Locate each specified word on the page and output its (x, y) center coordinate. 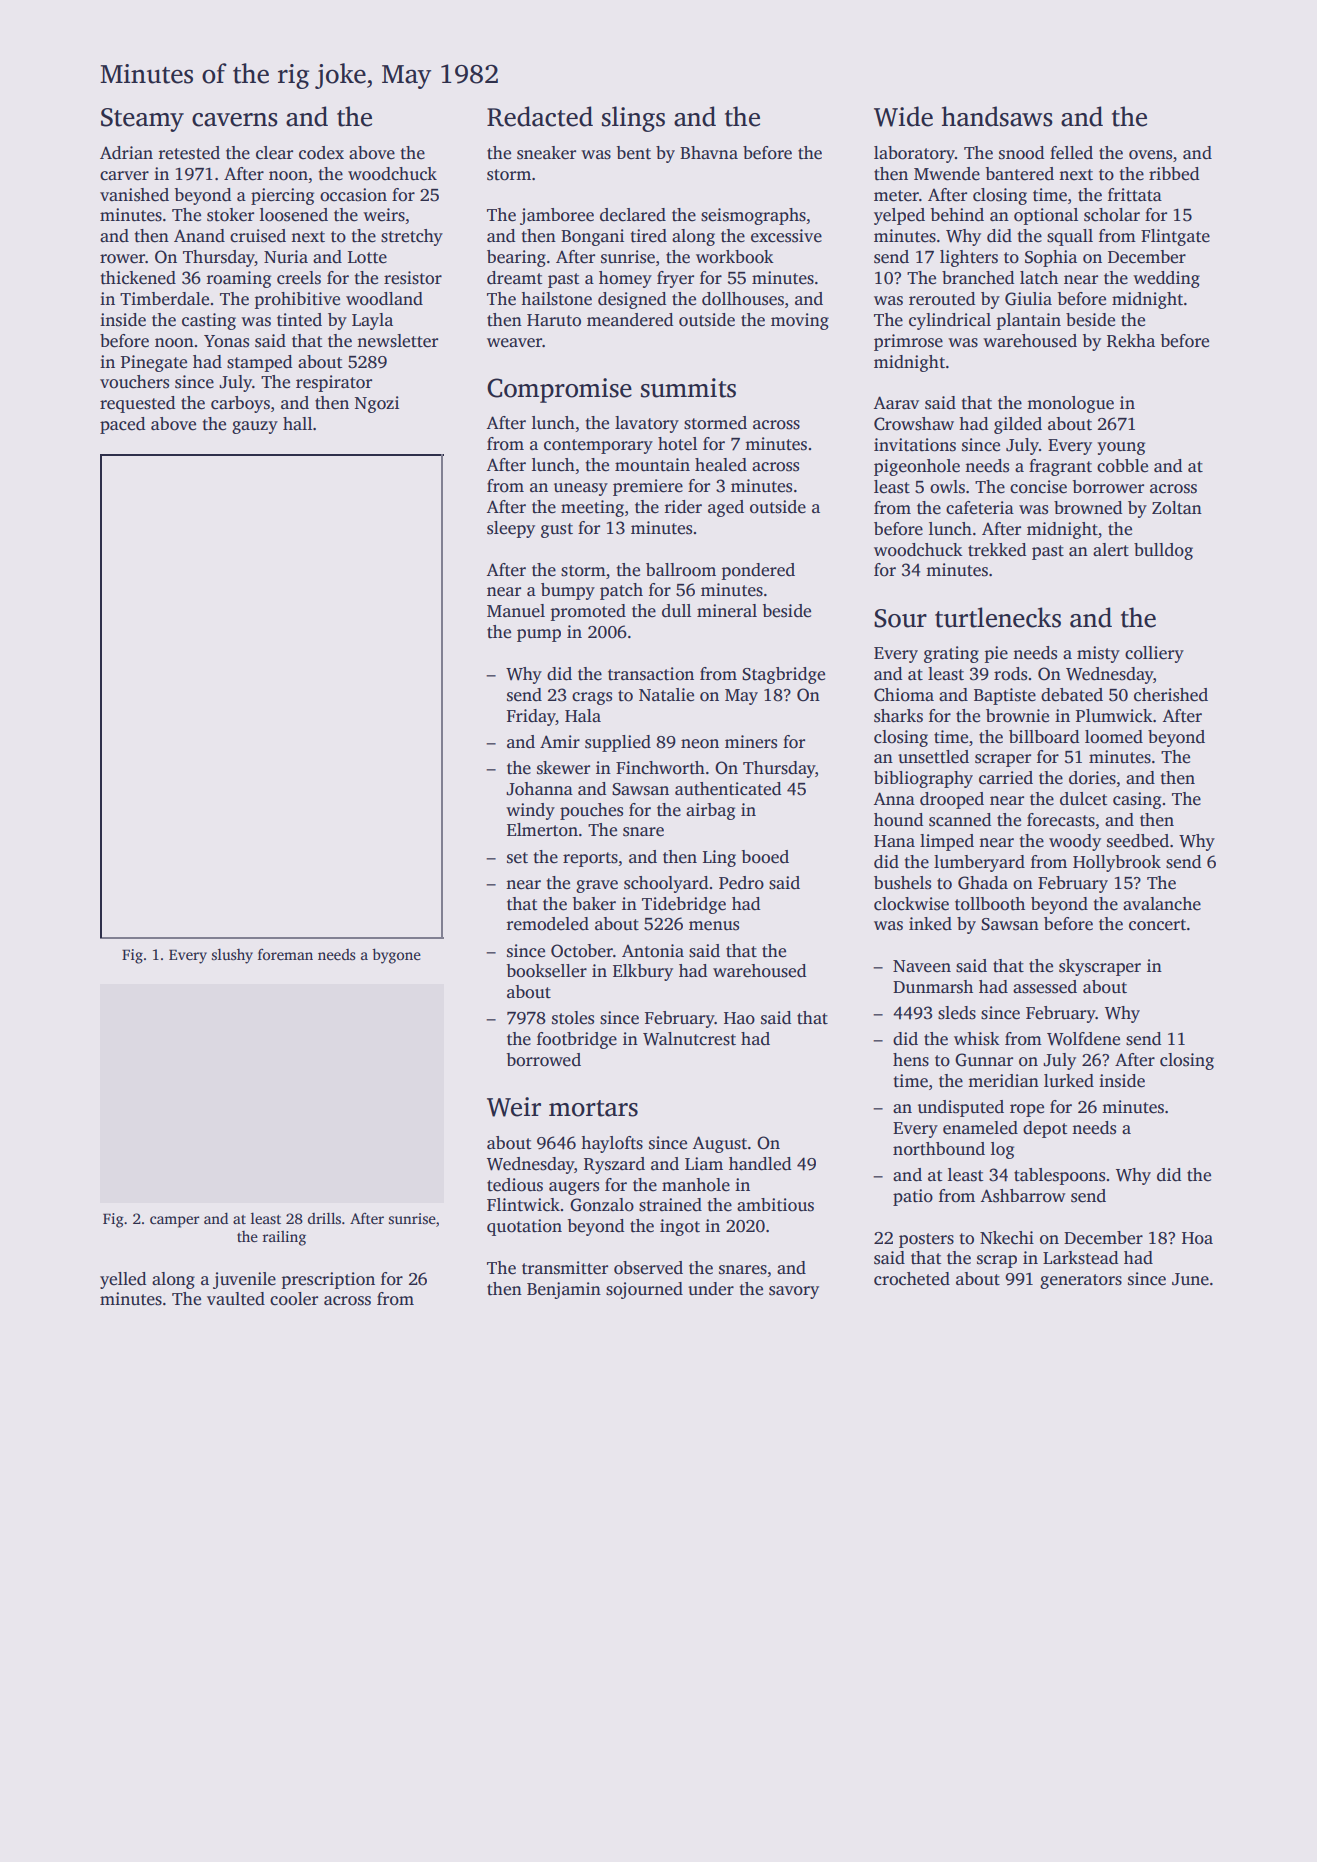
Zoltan (1177, 508)
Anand (199, 235)
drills (324, 1218)
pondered (758, 571)
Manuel (516, 611)
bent (634, 153)
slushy (232, 956)
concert (1157, 925)
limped (947, 842)
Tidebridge (684, 905)
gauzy (255, 427)
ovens (1150, 155)
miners (751, 742)
